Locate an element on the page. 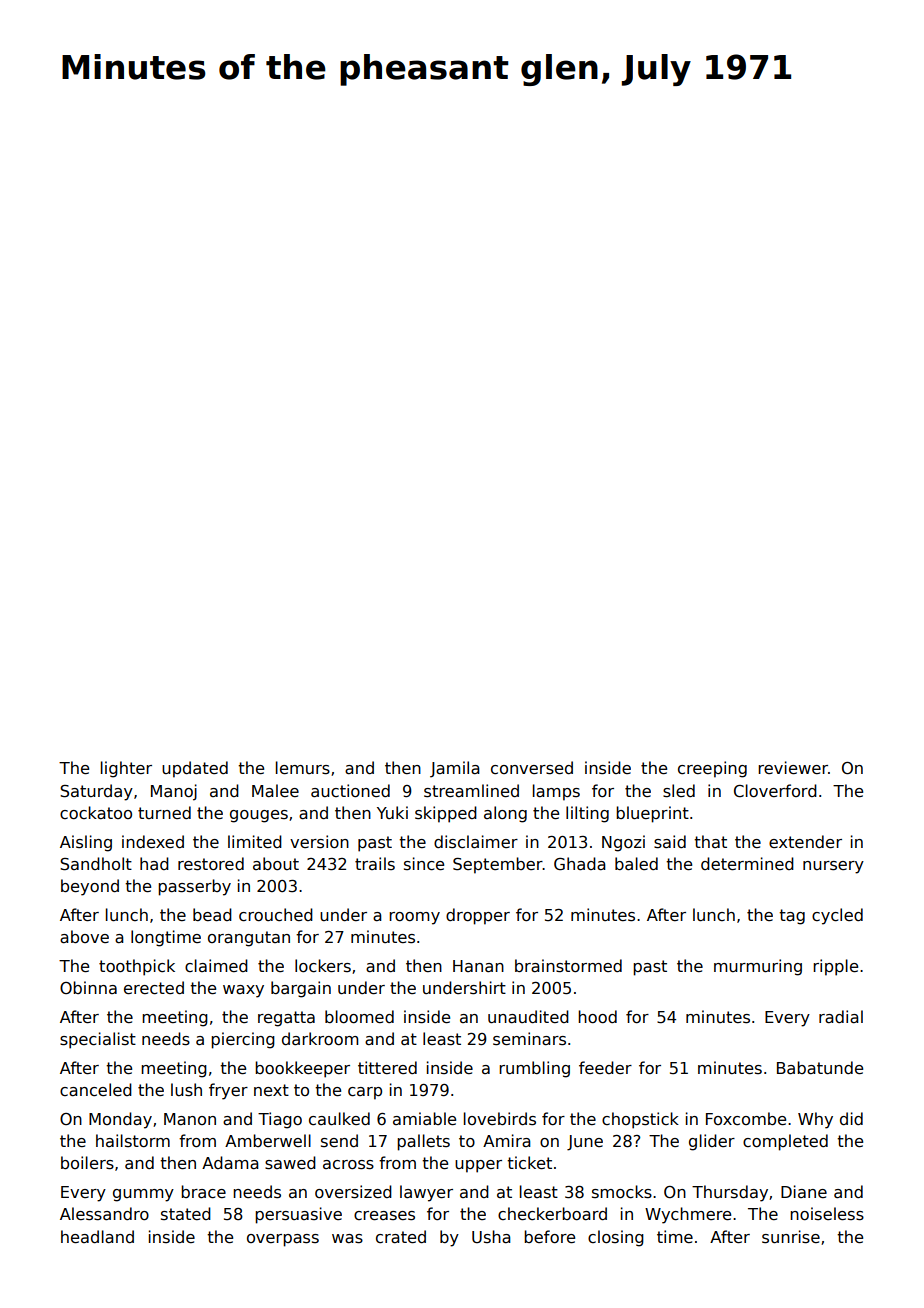 The width and height of the document is (924, 1308). beyond is located at coordinates (90, 887).
